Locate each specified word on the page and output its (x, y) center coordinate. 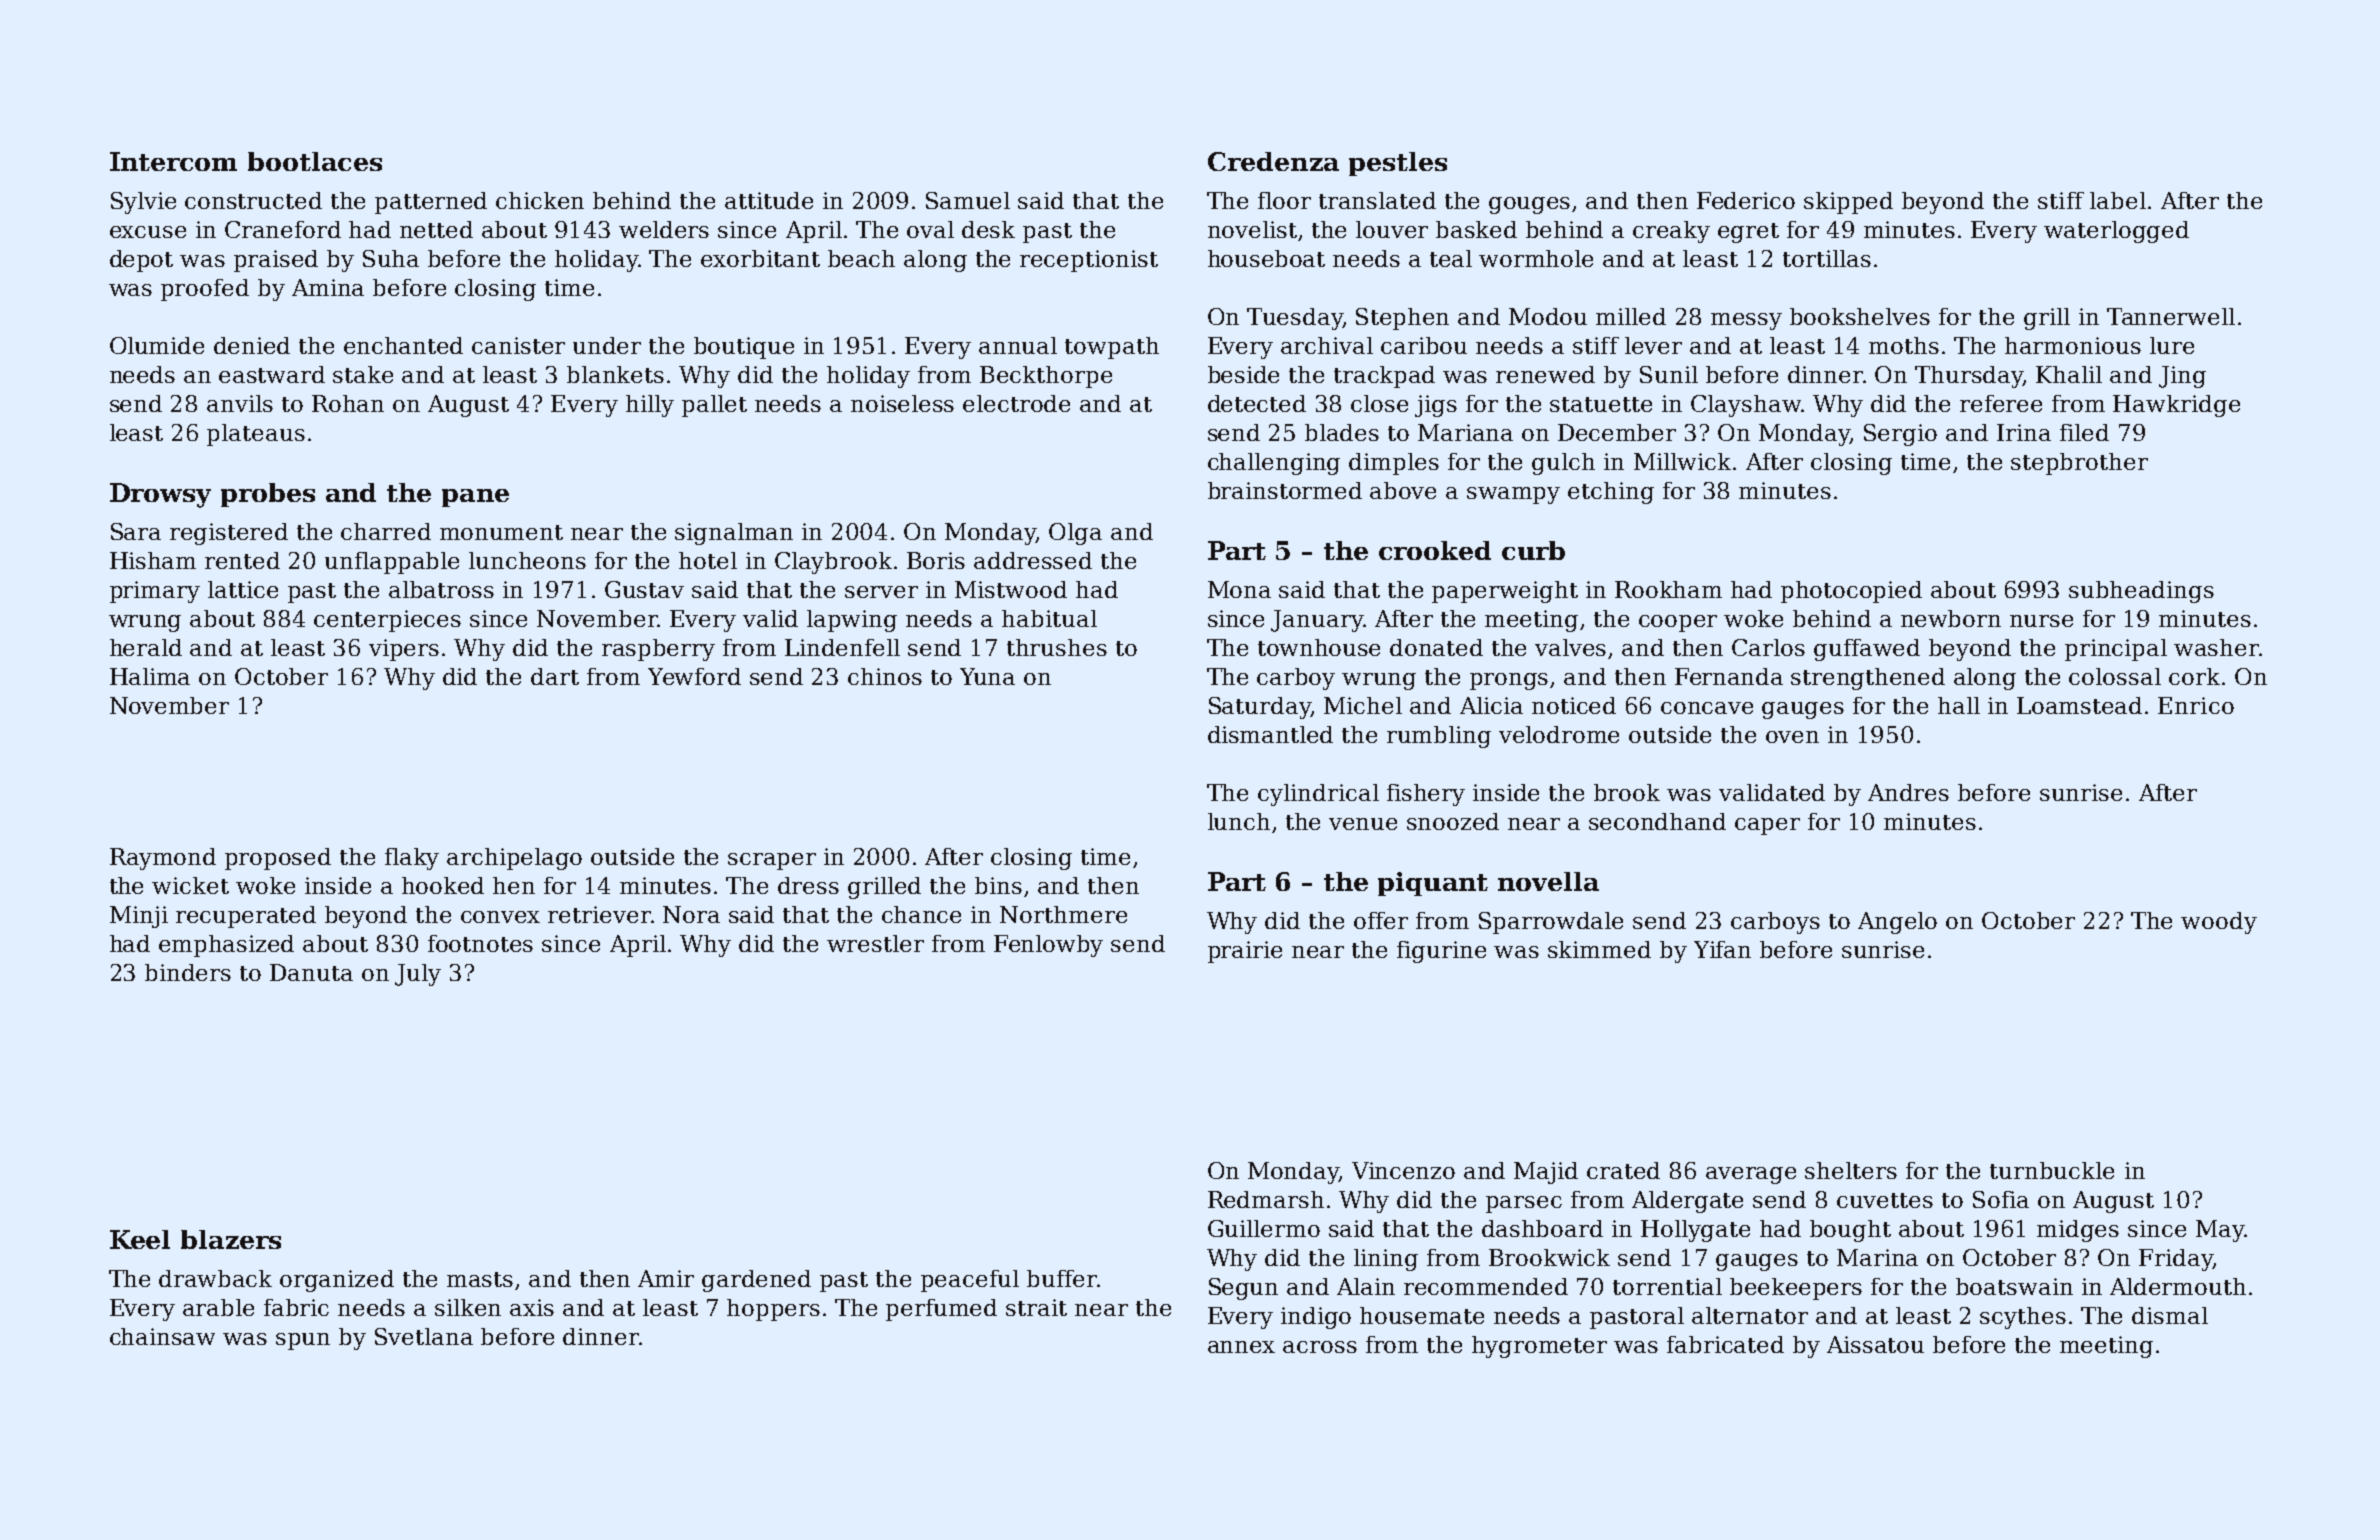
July (418, 975)
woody (2219, 923)
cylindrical (1318, 795)
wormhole (1536, 258)
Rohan (348, 403)
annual (1018, 345)
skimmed (1599, 949)
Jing (2182, 377)
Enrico (2196, 705)
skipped (1848, 203)
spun (303, 1341)
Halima (150, 676)
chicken (540, 200)
